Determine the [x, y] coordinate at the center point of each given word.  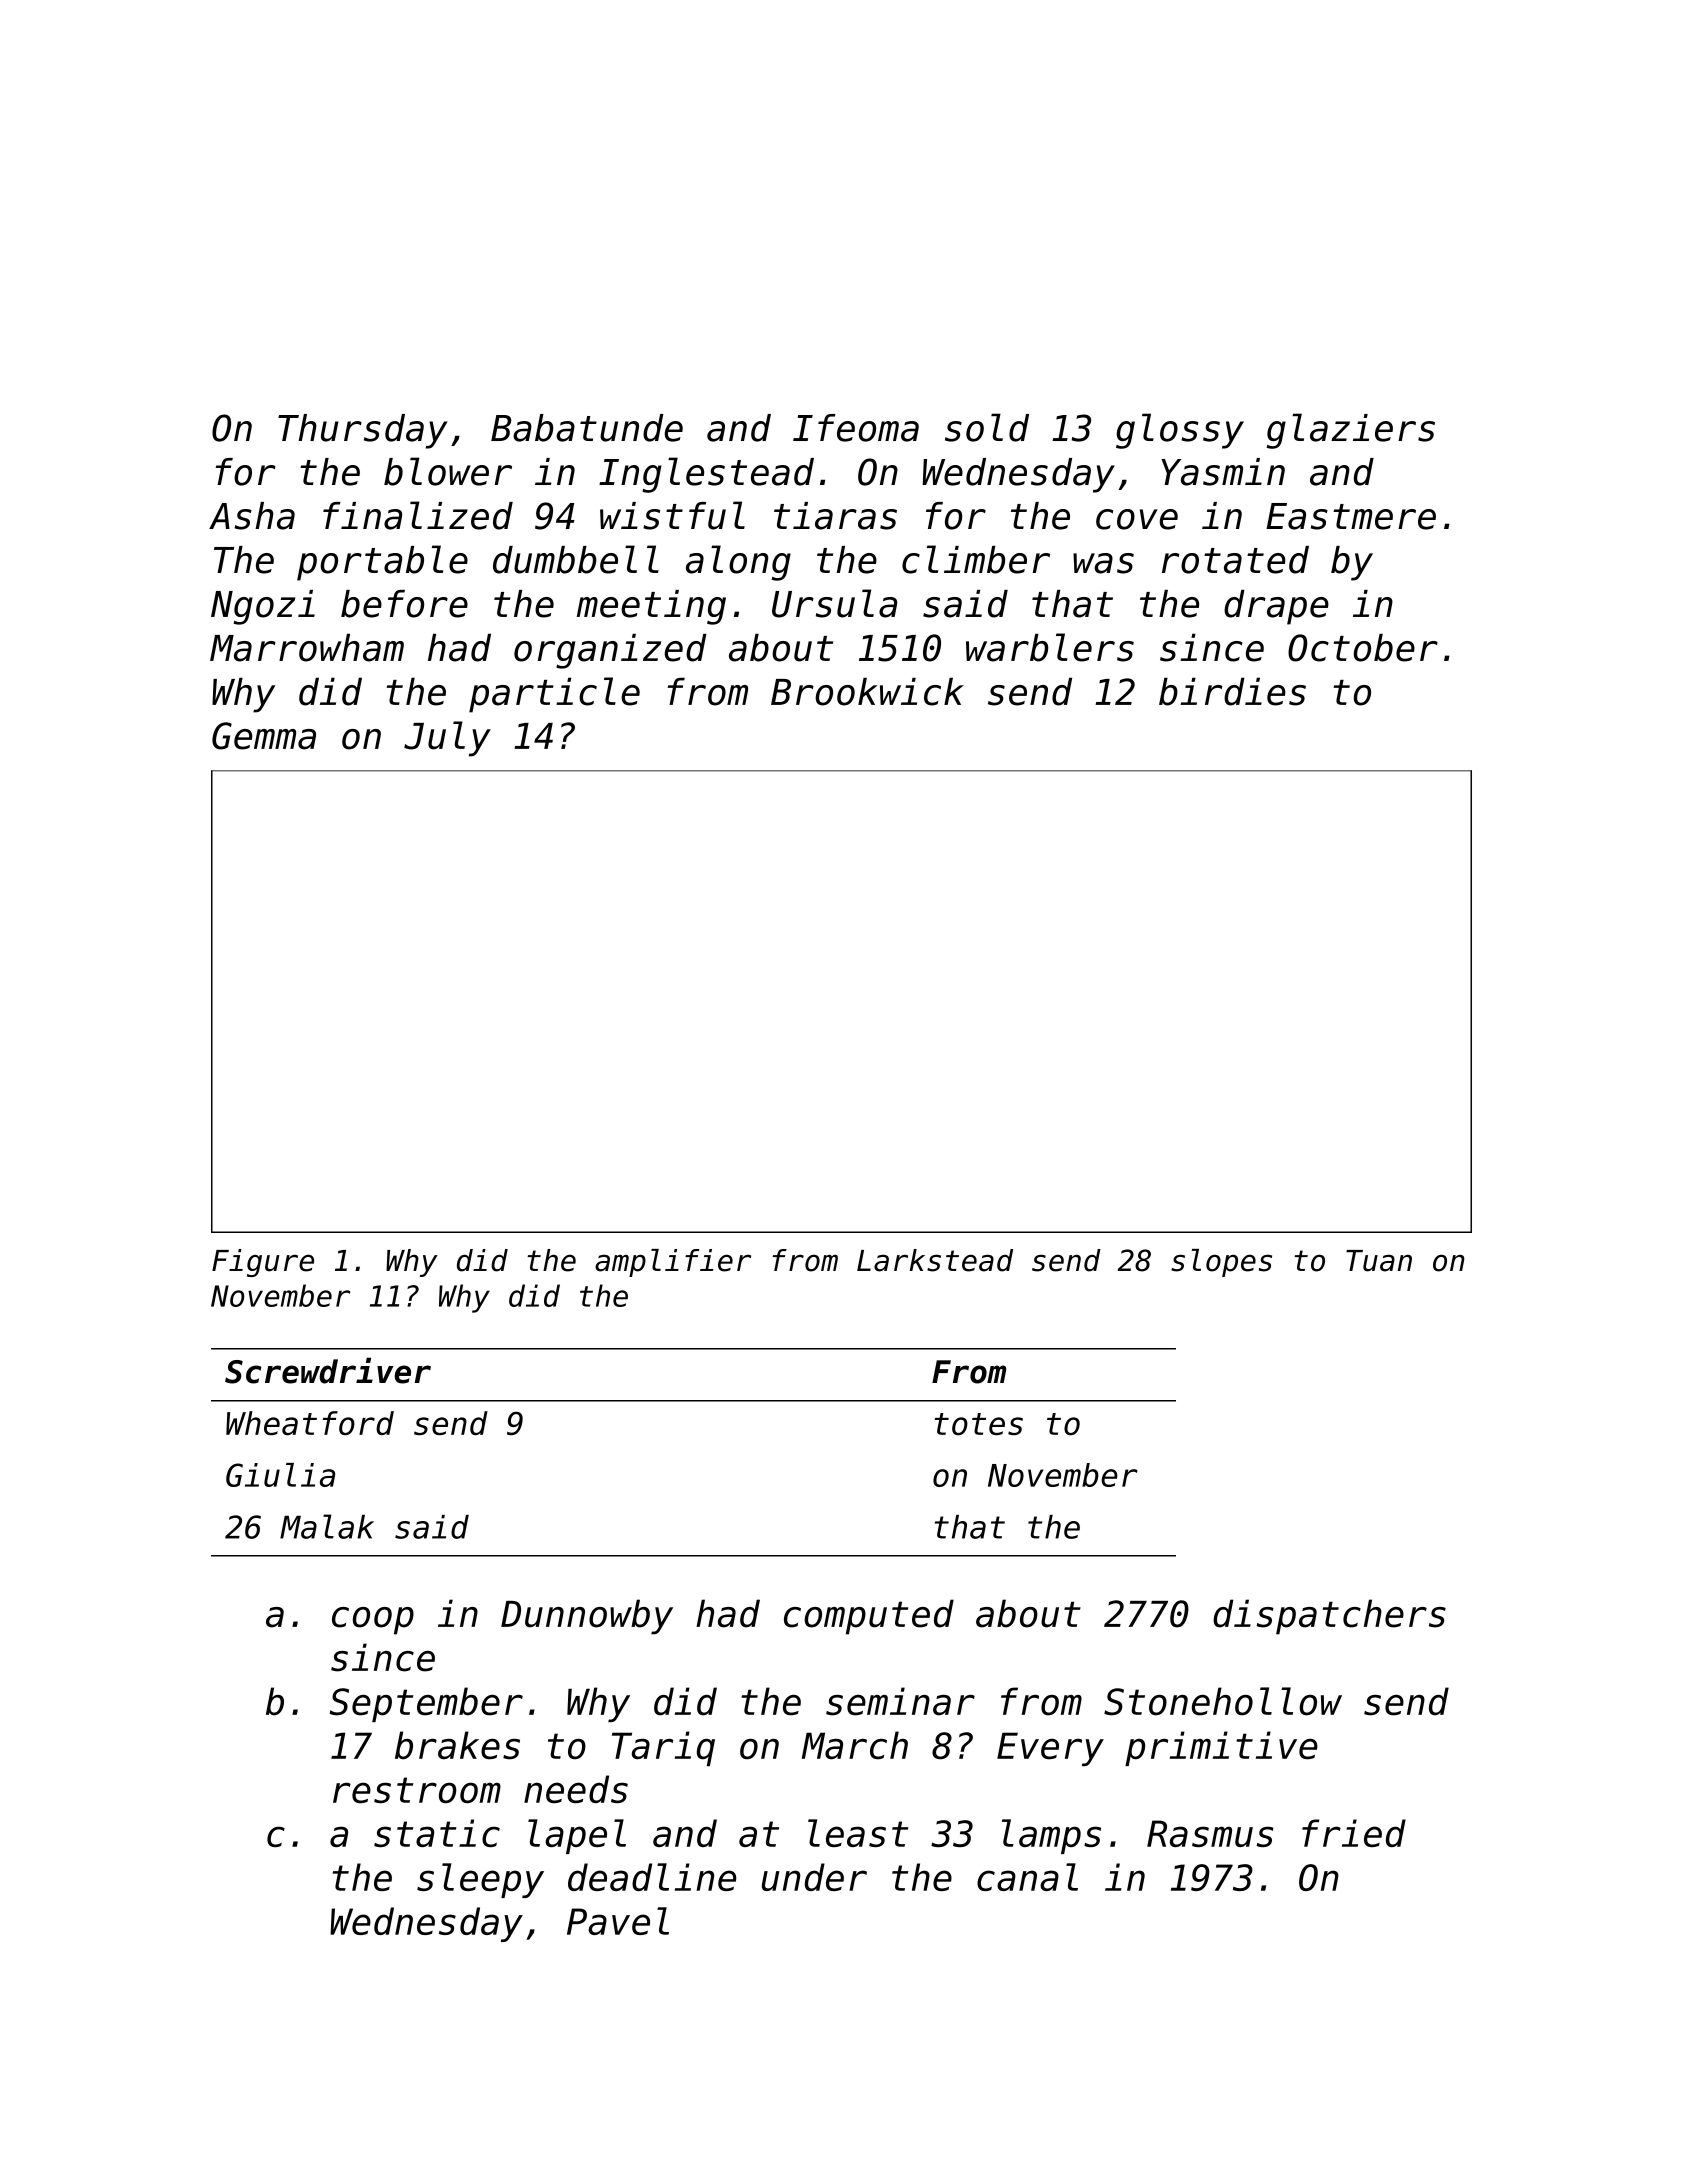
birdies [1232, 691]
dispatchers [1329, 1617]
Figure [263, 1263]
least [858, 1833]
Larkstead [935, 1260]
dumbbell [576, 559]
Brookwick [867, 691]
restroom [417, 1790]
